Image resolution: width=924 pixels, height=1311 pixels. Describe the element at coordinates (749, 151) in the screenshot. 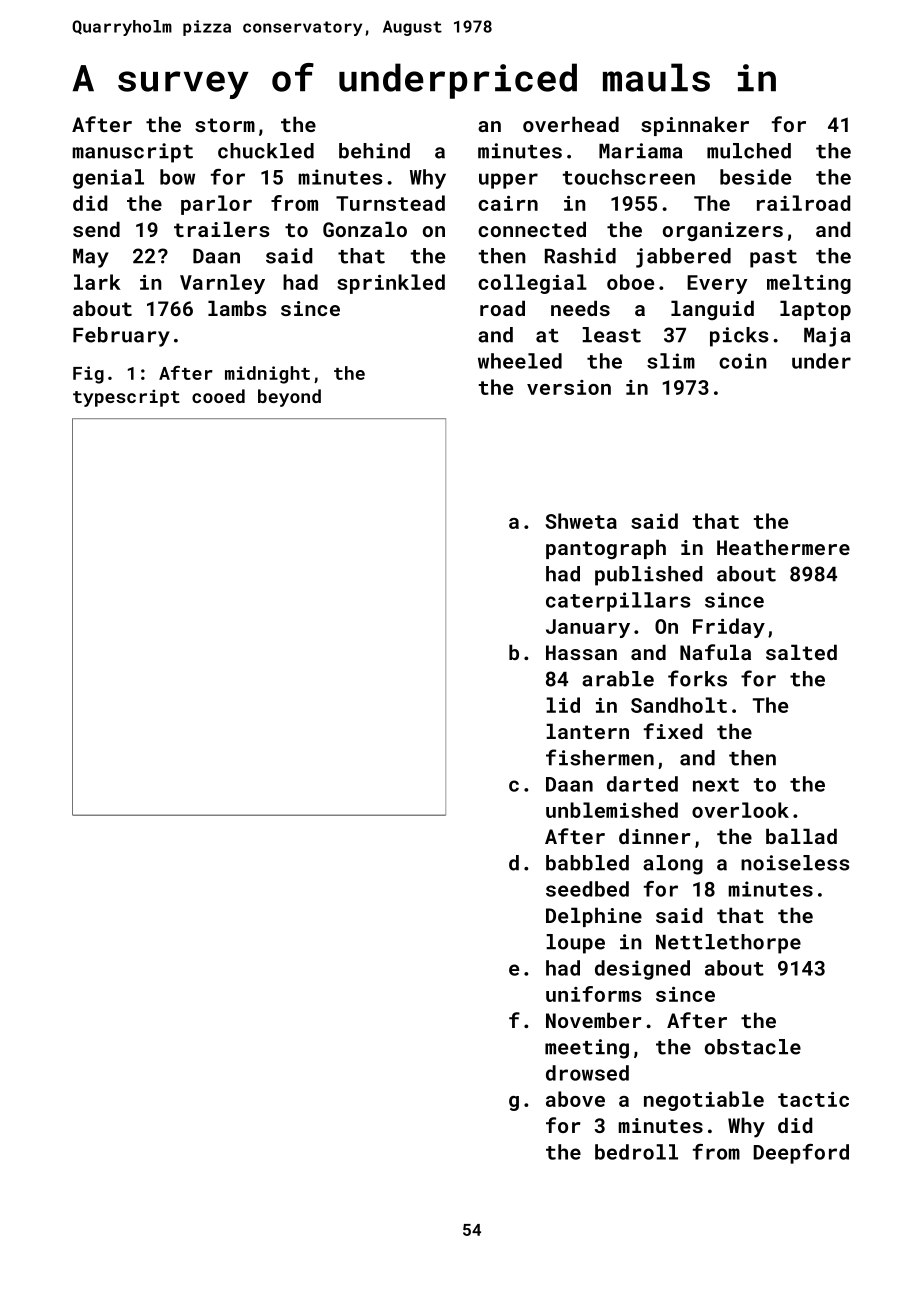

I see `mulched` at that location.
